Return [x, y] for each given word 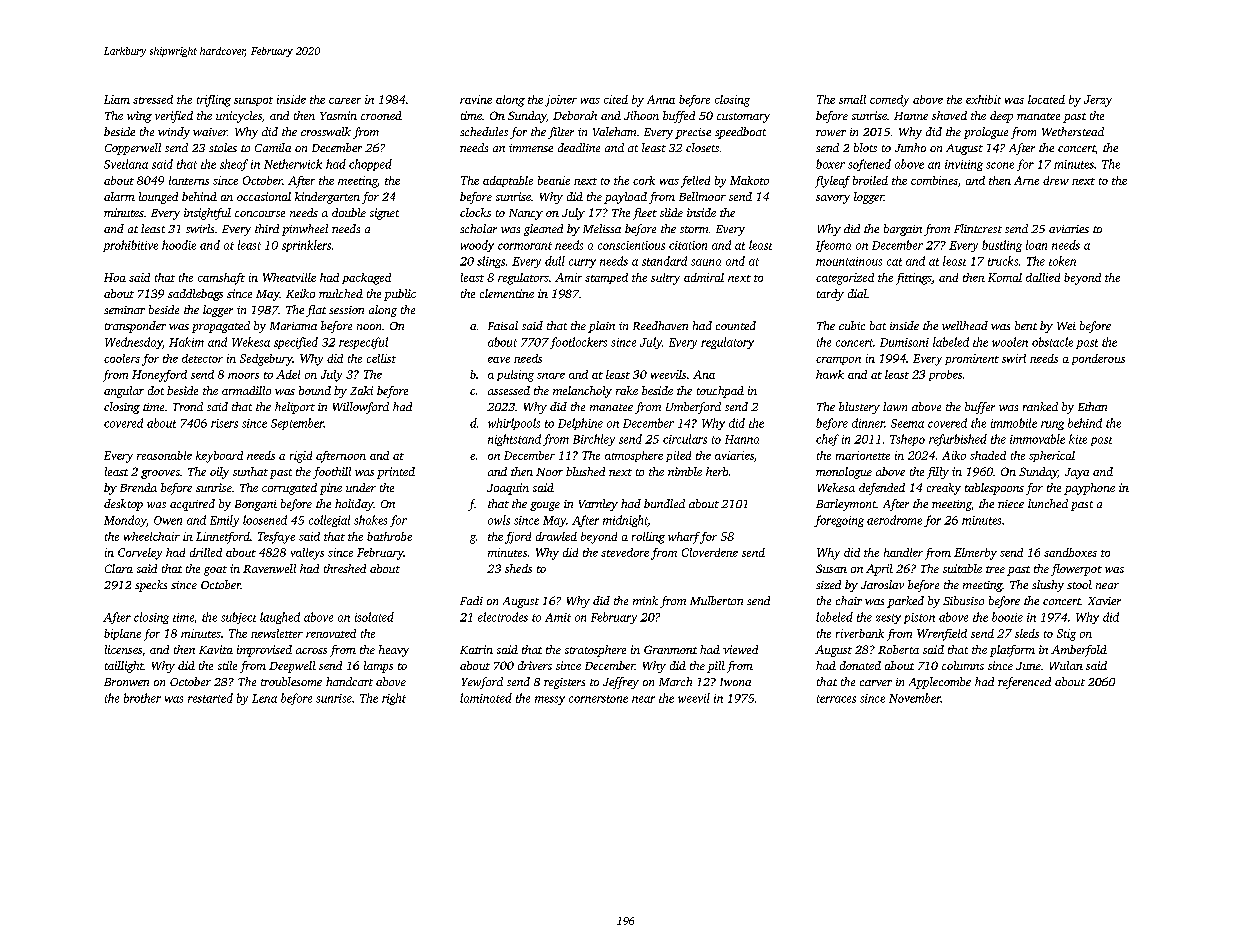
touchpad [720, 392]
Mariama [293, 326]
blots [865, 147]
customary [743, 118]
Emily [224, 521]
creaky [944, 489]
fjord [518, 538]
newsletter [277, 633]
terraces [836, 699]
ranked [1040, 406]
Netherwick [293, 164]
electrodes [503, 617]
